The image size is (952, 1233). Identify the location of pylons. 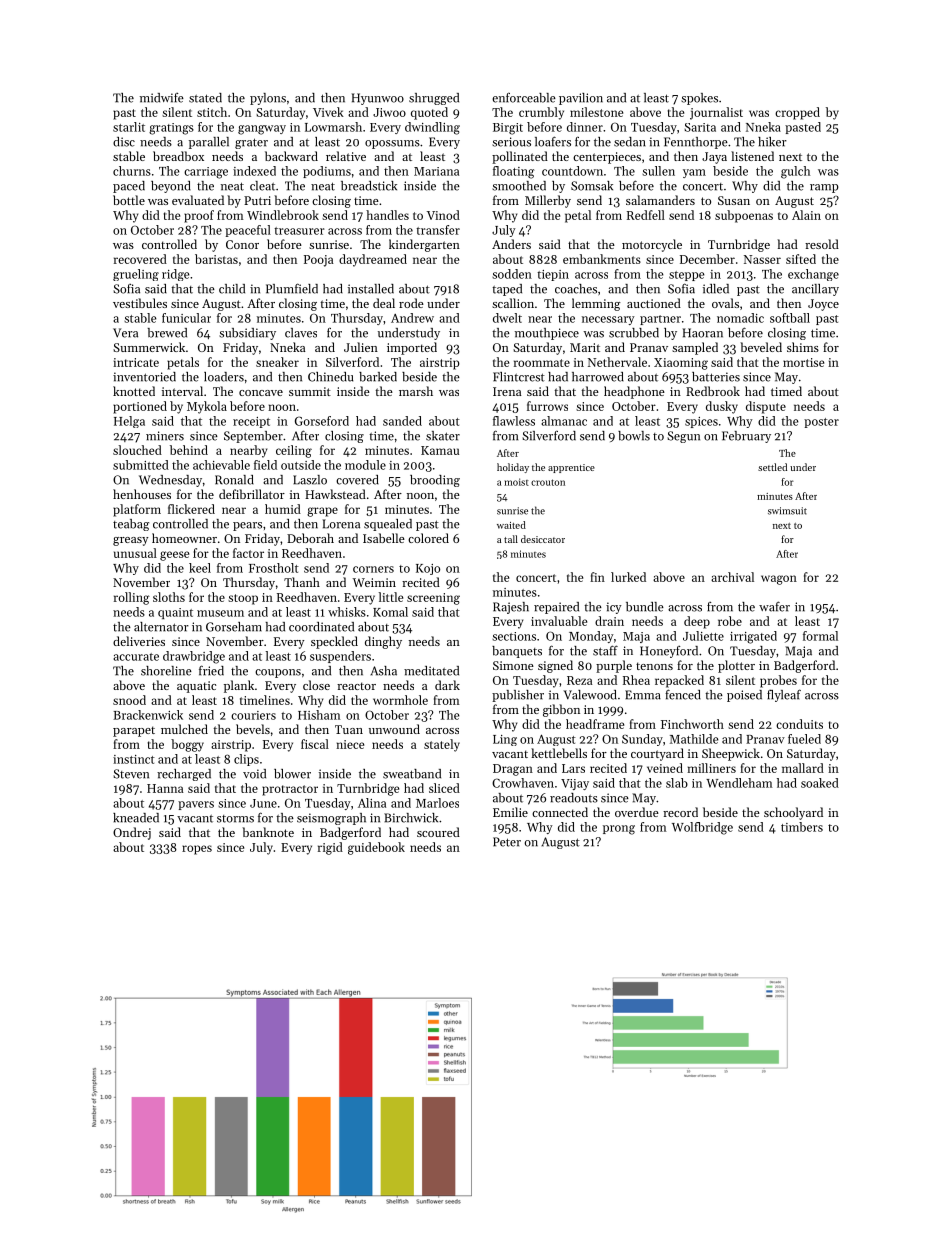
(268, 99).
